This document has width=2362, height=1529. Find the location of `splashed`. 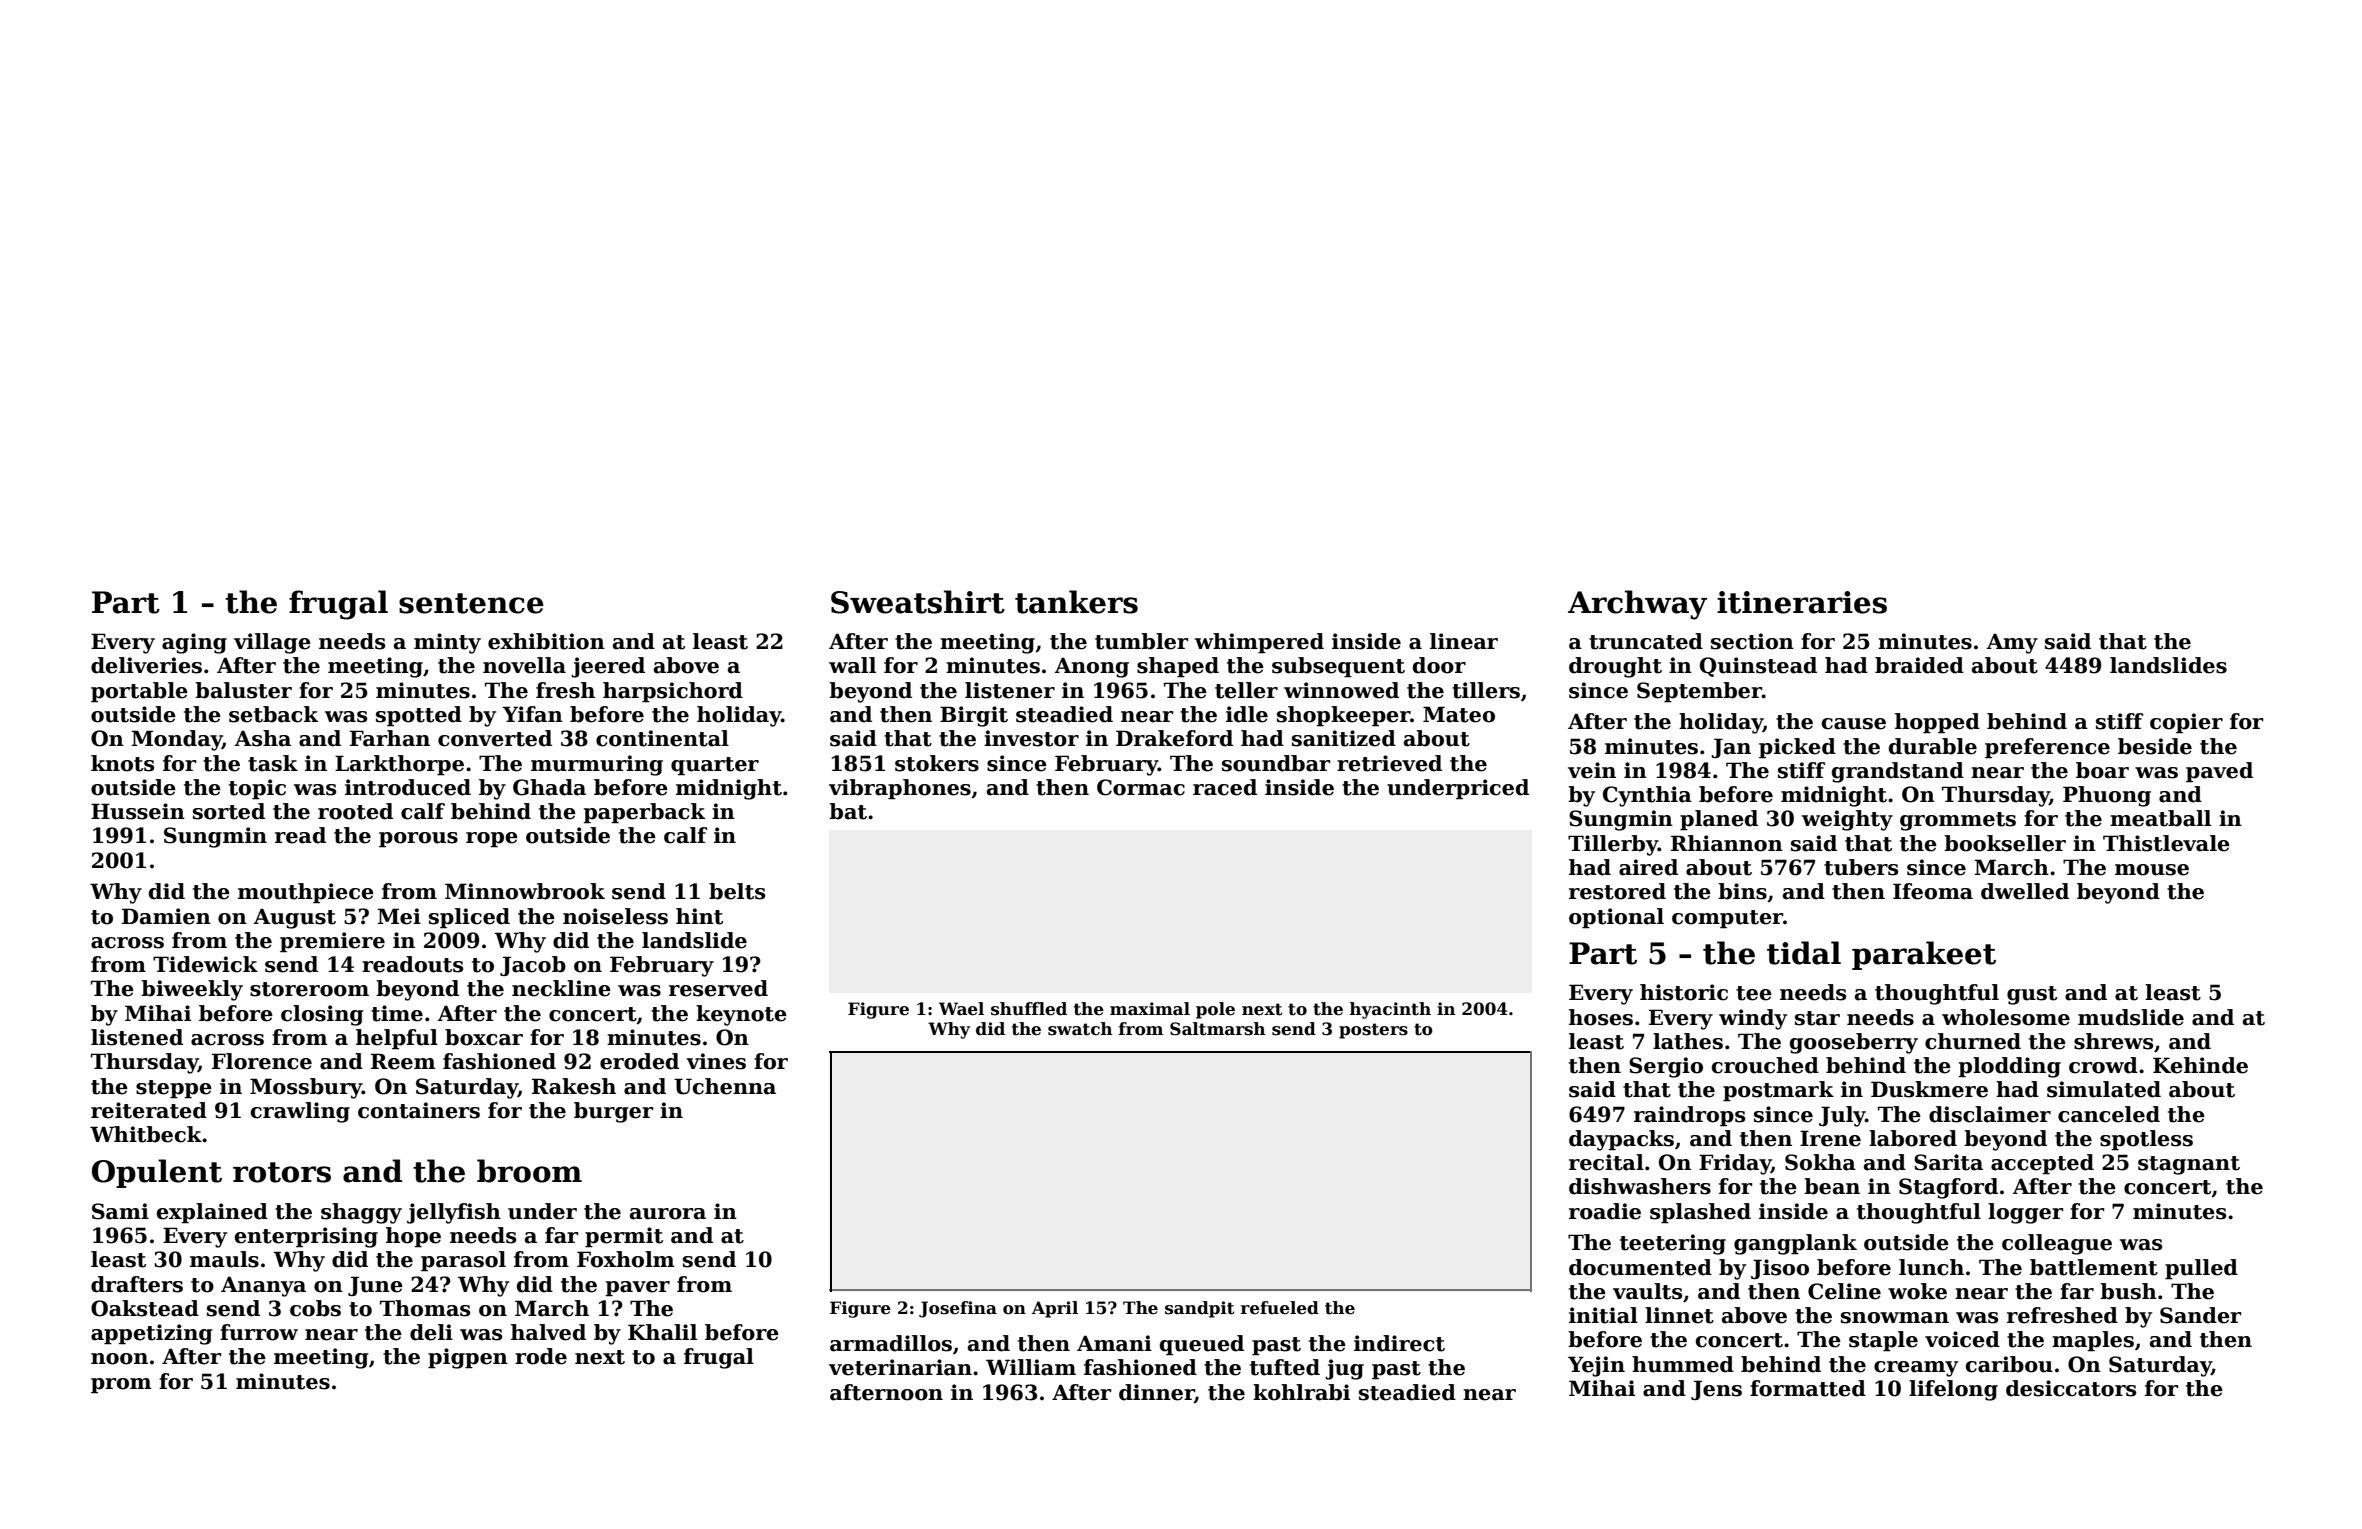

splashed is located at coordinates (1700, 1213).
